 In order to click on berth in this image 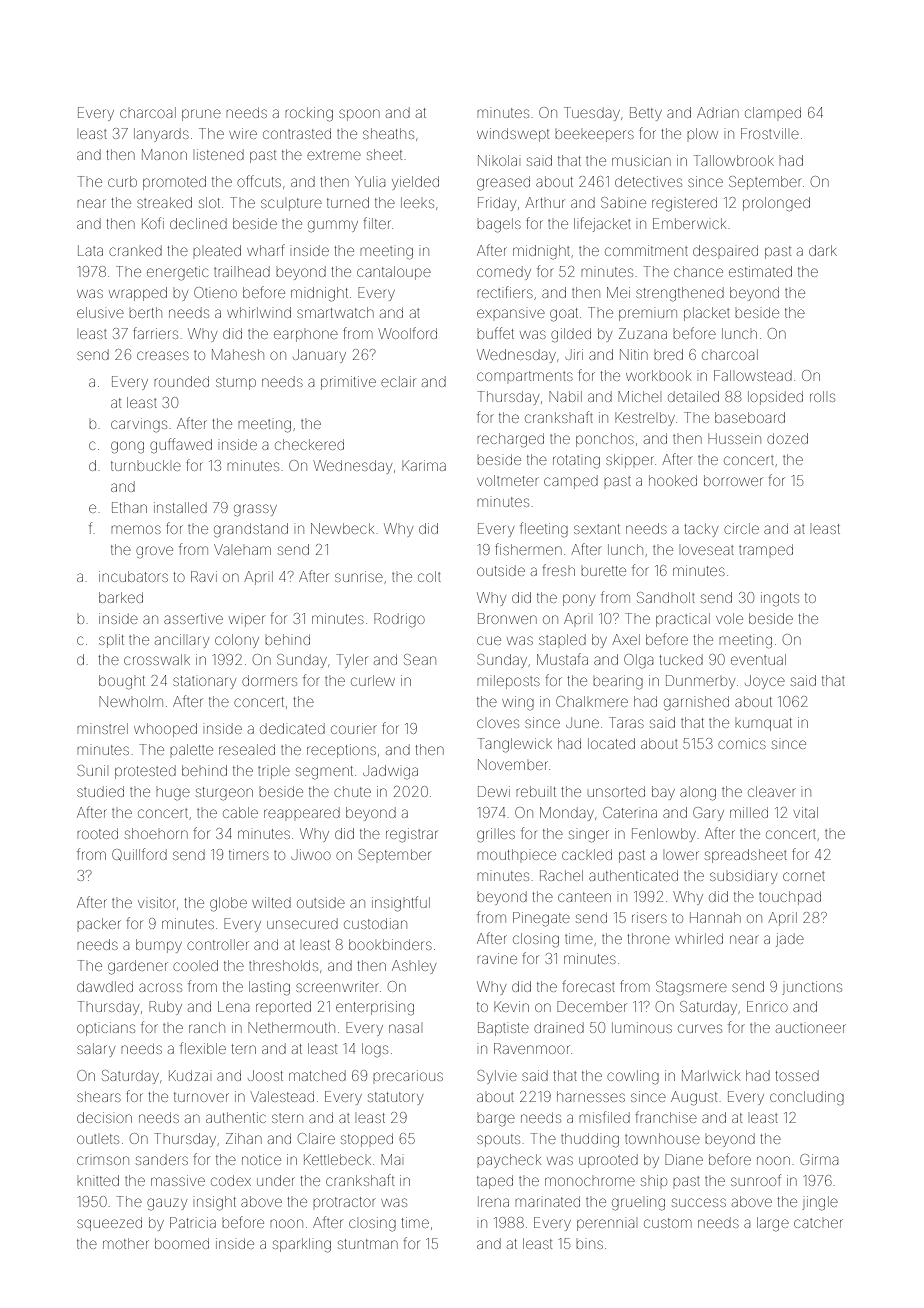, I will do `click(145, 312)`.
